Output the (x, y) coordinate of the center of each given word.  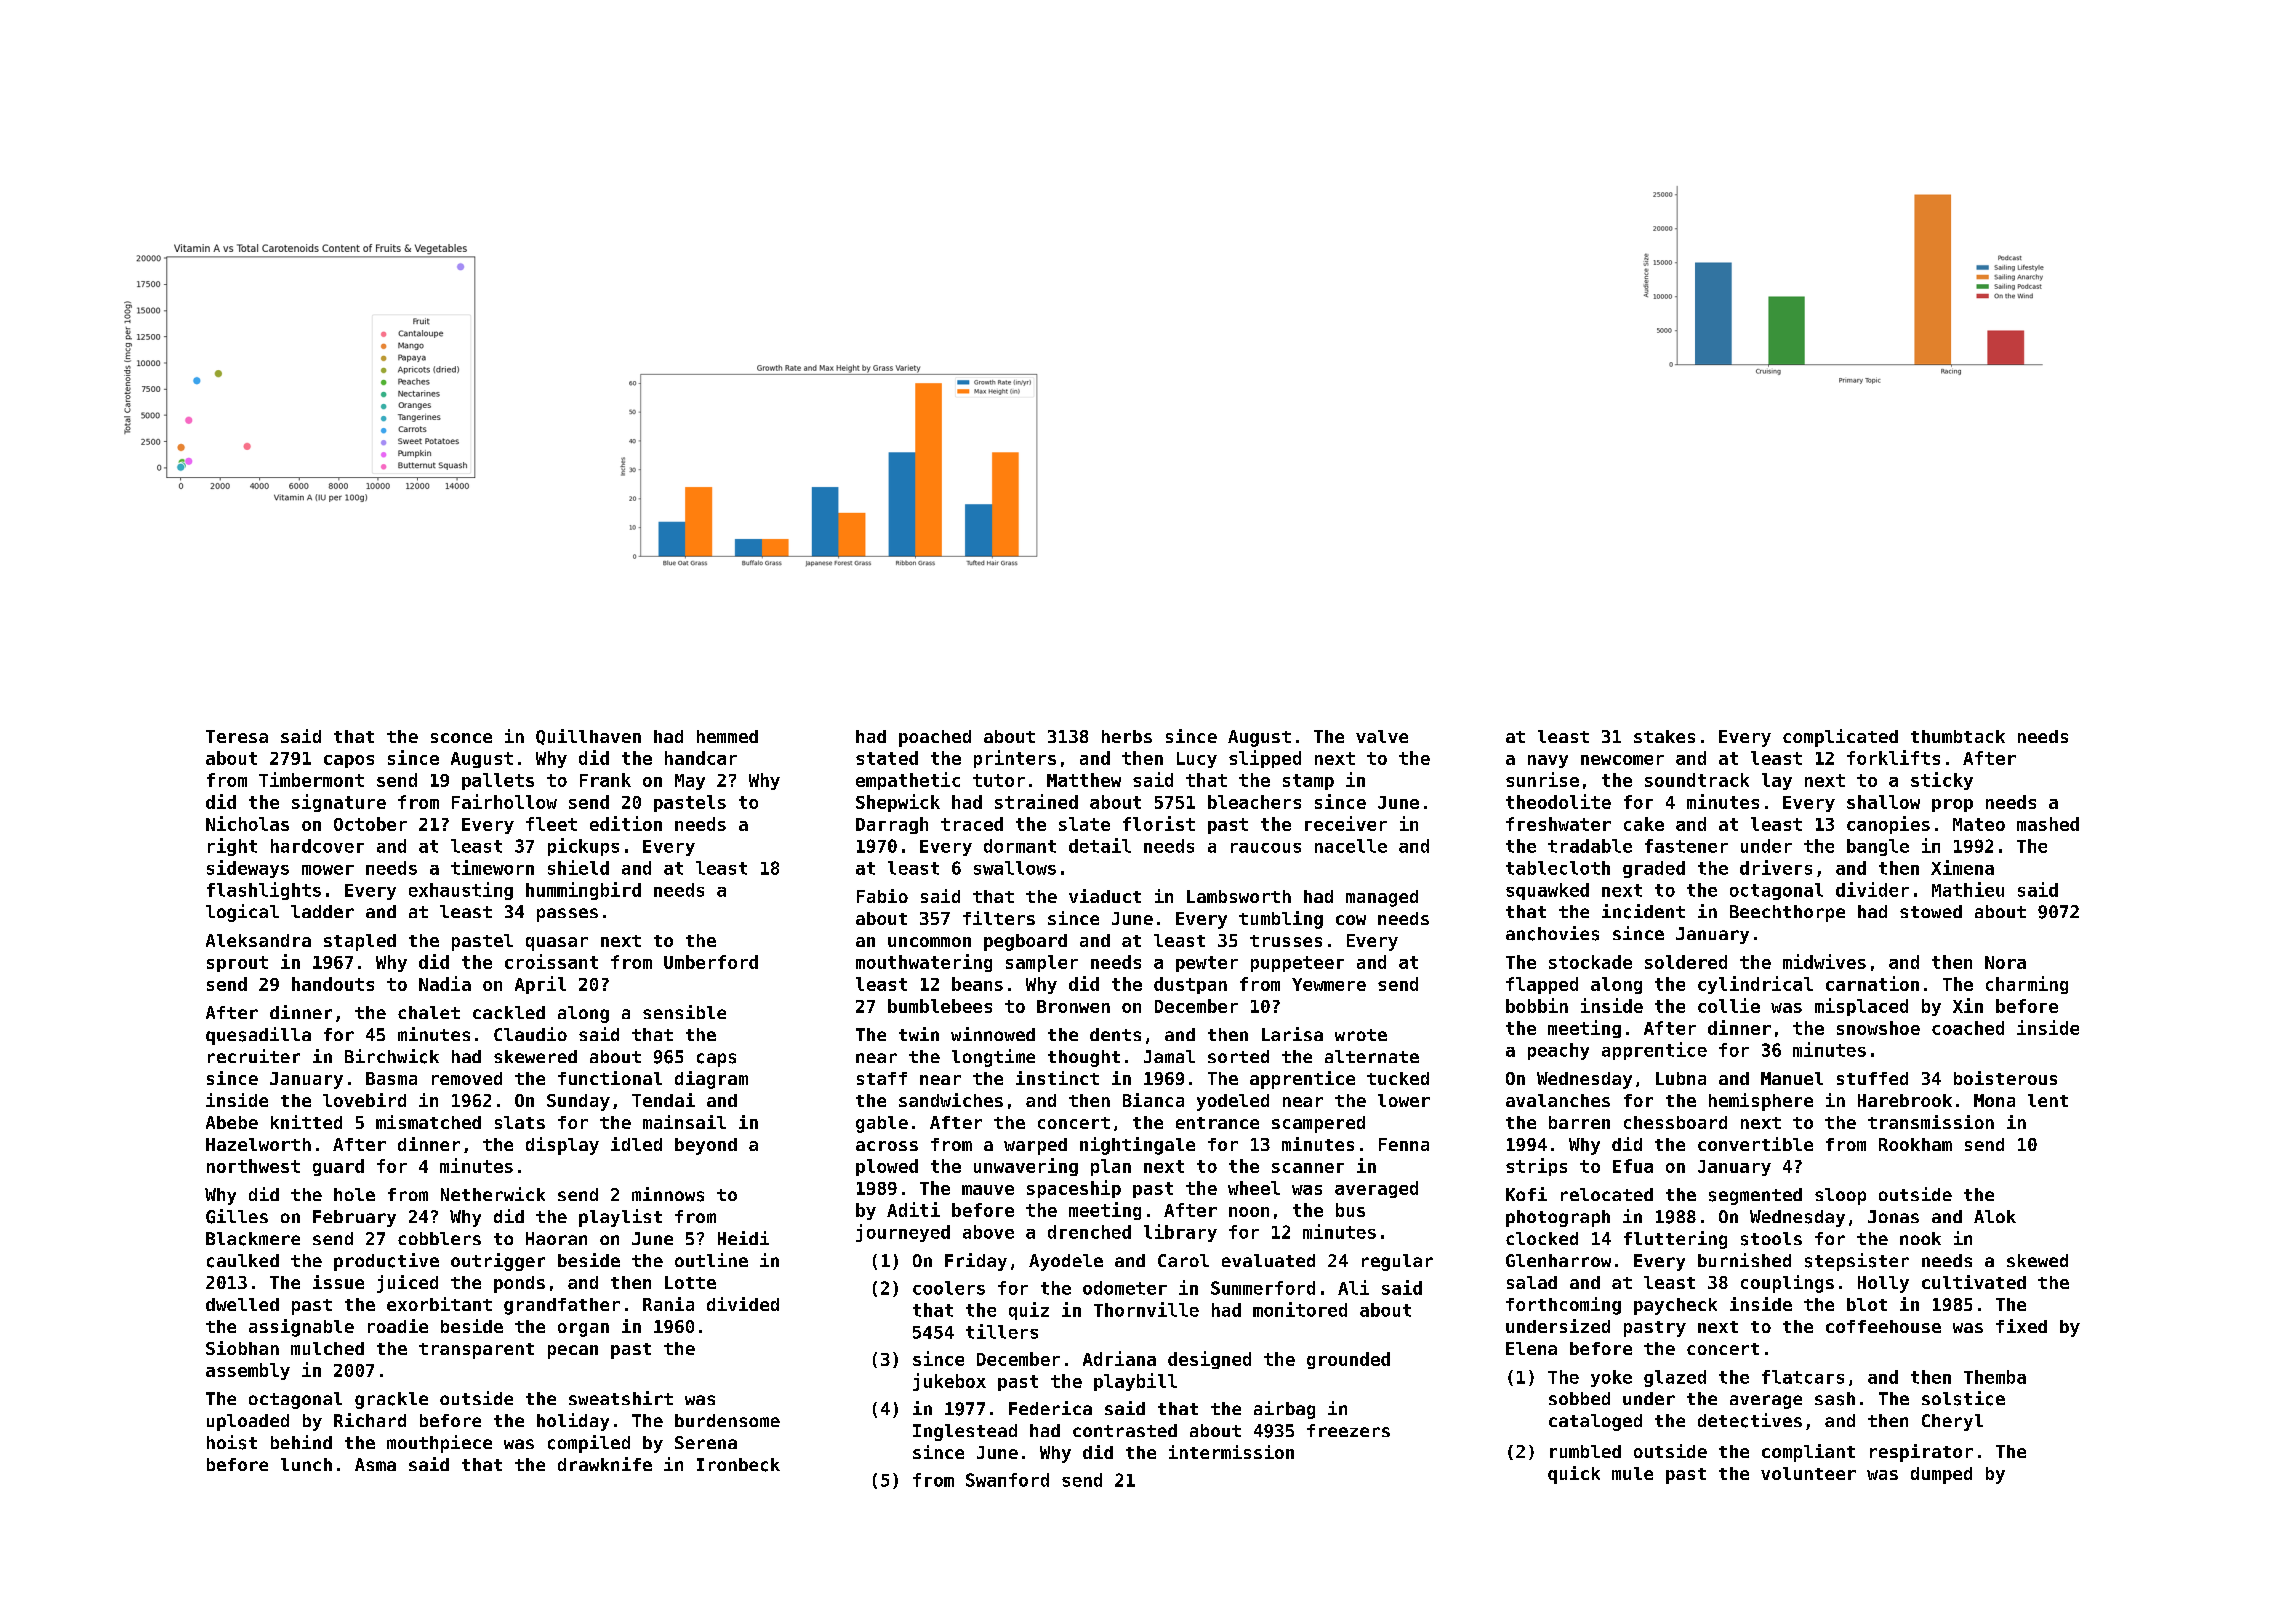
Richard (370, 1420)
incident (1643, 911)
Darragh (892, 825)
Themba (1995, 1377)
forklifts (1893, 757)
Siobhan (242, 1348)
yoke (1611, 1378)
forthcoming (1563, 1306)
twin (919, 1034)
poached (935, 738)
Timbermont (311, 779)
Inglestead (965, 1432)
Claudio (530, 1034)
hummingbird (583, 891)
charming (2027, 985)
